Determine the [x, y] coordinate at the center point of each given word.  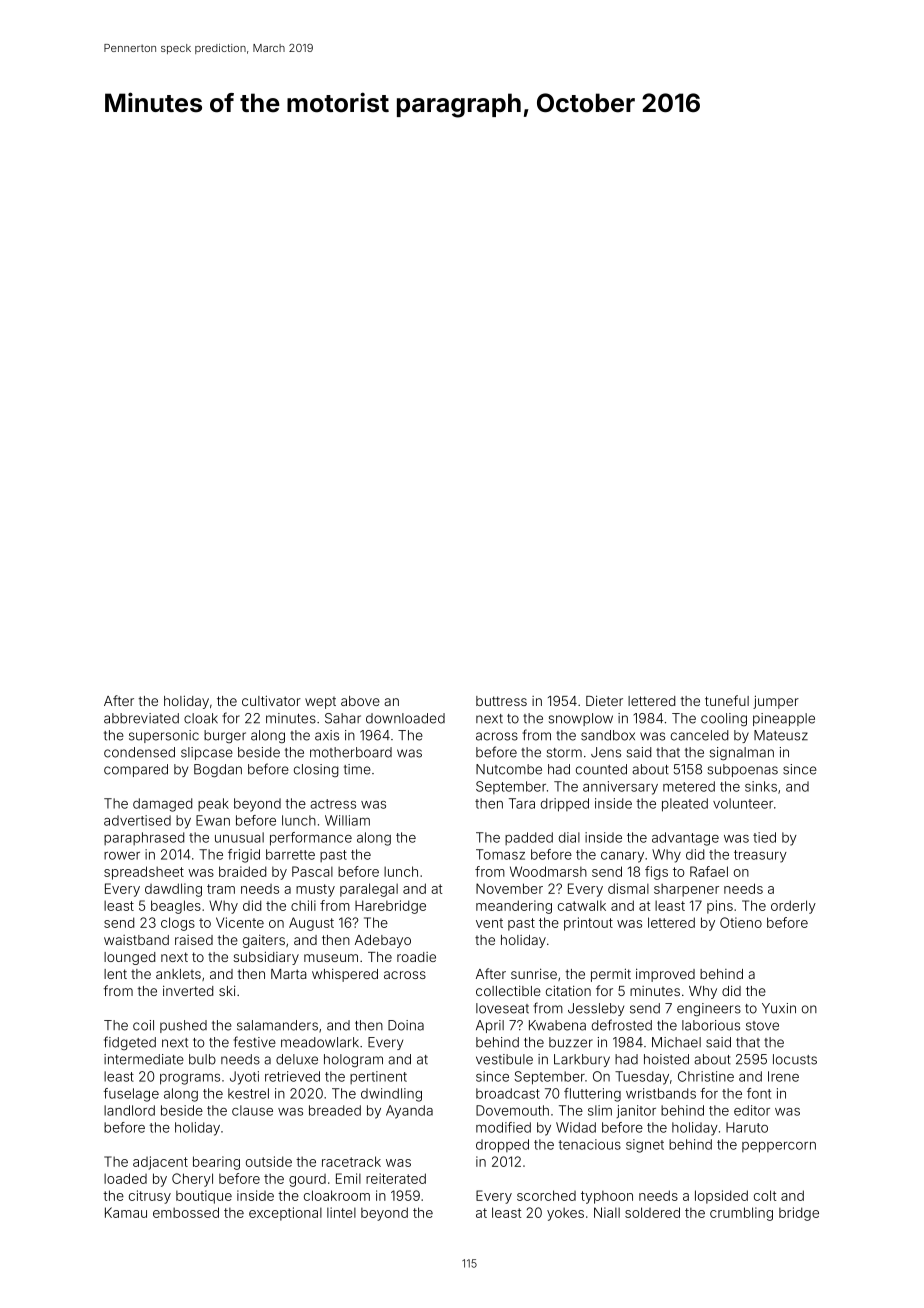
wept [320, 703]
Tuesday [642, 1078]
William [347, 820]
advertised [137, 820]
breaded [335, 1110]
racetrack [351, 1161]
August [311, 924]
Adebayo [383, 941]
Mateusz [781, 735]
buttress [501, 701]
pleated [685, 805]
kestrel [248, 1093]
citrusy [150, 1197]
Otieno [741, 922]
